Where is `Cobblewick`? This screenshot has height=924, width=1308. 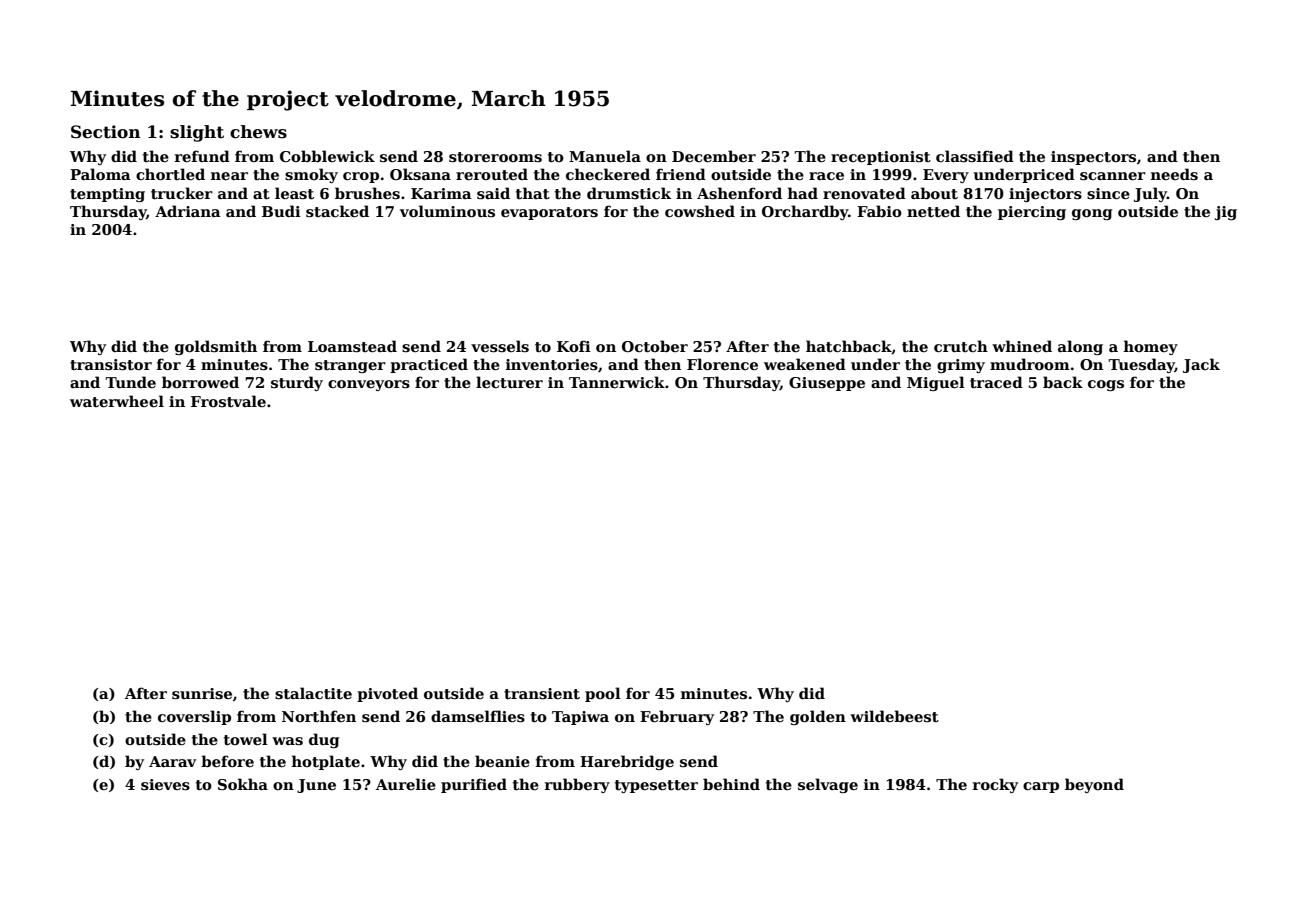 Cobblewick is located at coordinates (327, 156).
